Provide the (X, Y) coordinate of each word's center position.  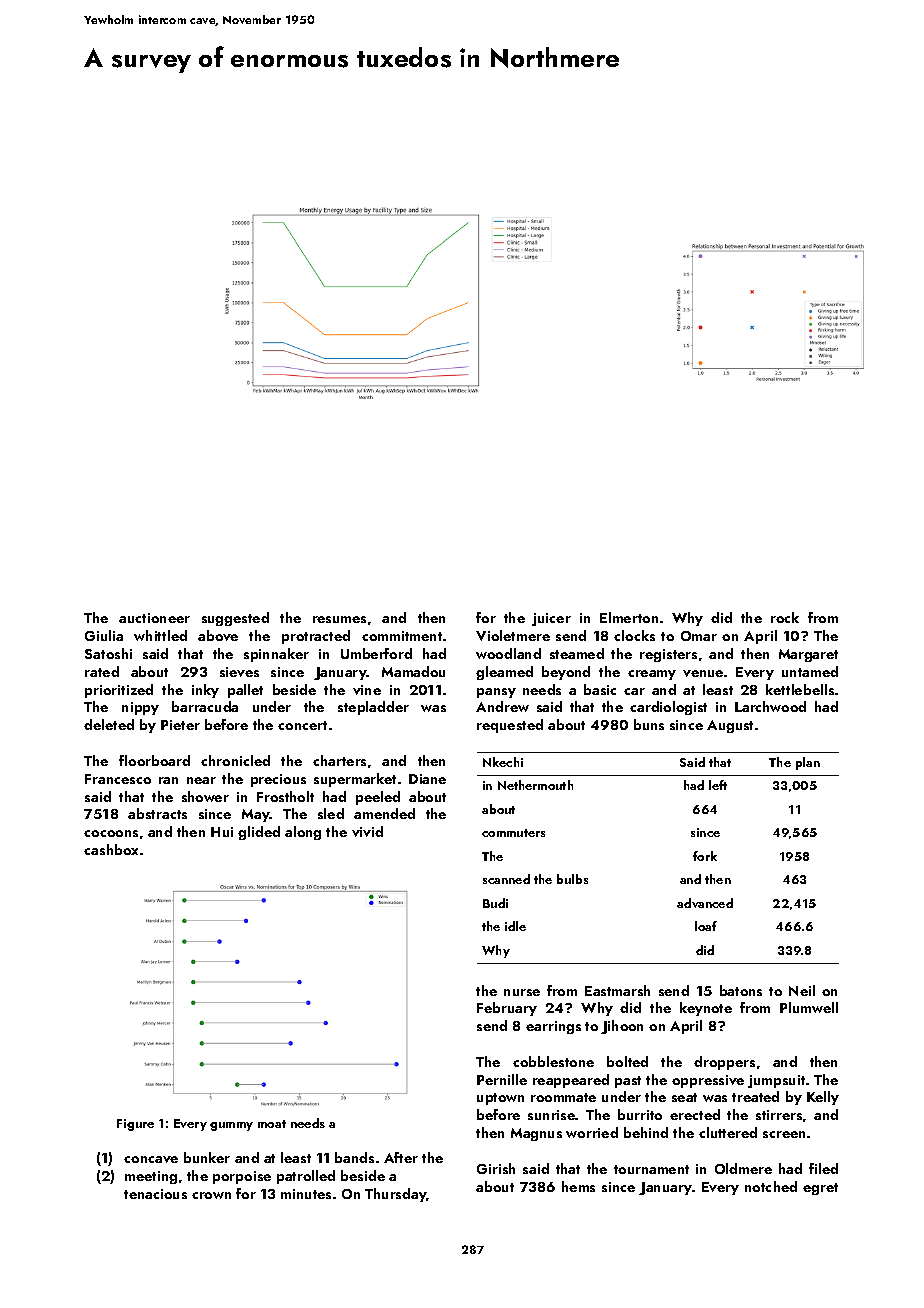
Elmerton (629, 617)
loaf (706, 926)
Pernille (502, 1079)
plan (808, 763)
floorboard (154, 760)
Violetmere (513, 635)
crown (211, 1195)
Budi (495, 903)
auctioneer (154, 618)
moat (272, 1124)
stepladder (373, 708)
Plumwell (809, 1007)
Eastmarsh (617, 990)
